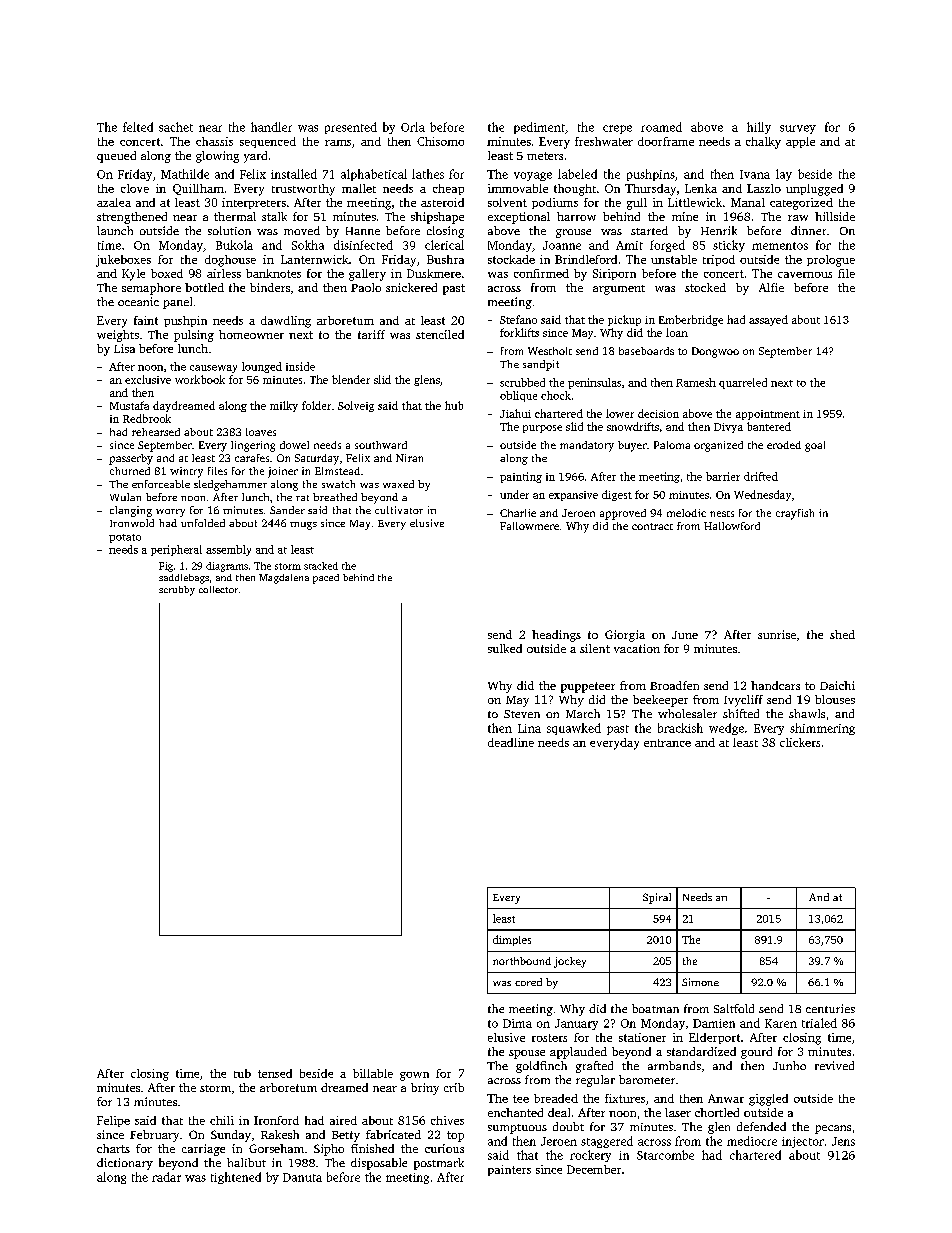  Describe the element at coordinates (808, 230) in the page. I see `dinner` at that location.
